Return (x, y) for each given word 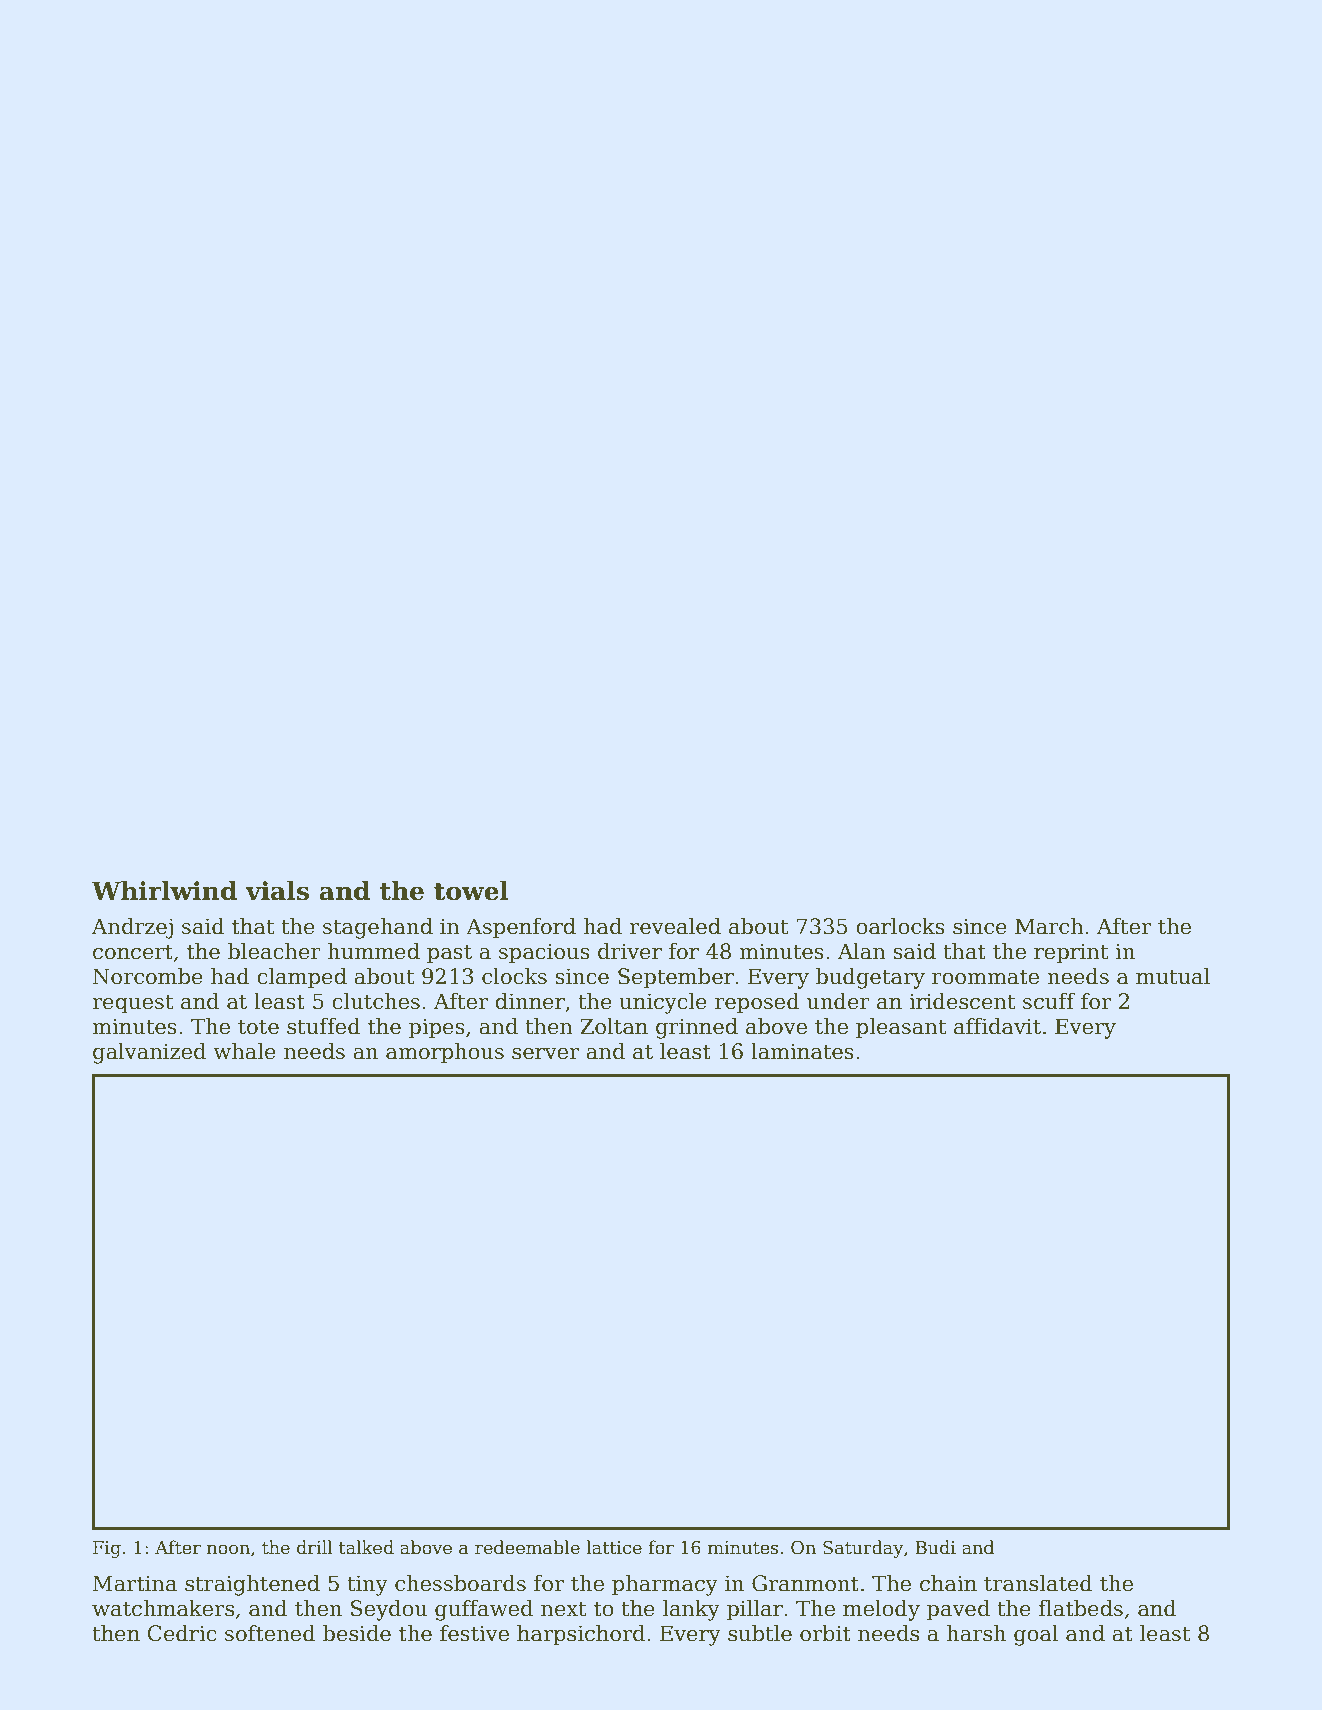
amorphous (445, 1053)
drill (315, 1547)
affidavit (997, 1026)
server (545, 1054)
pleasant (901, 1028)
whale (244, 1051)
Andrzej (132, 928)
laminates (802, 1051)
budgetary (870, 978)
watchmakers (163, 1608)
